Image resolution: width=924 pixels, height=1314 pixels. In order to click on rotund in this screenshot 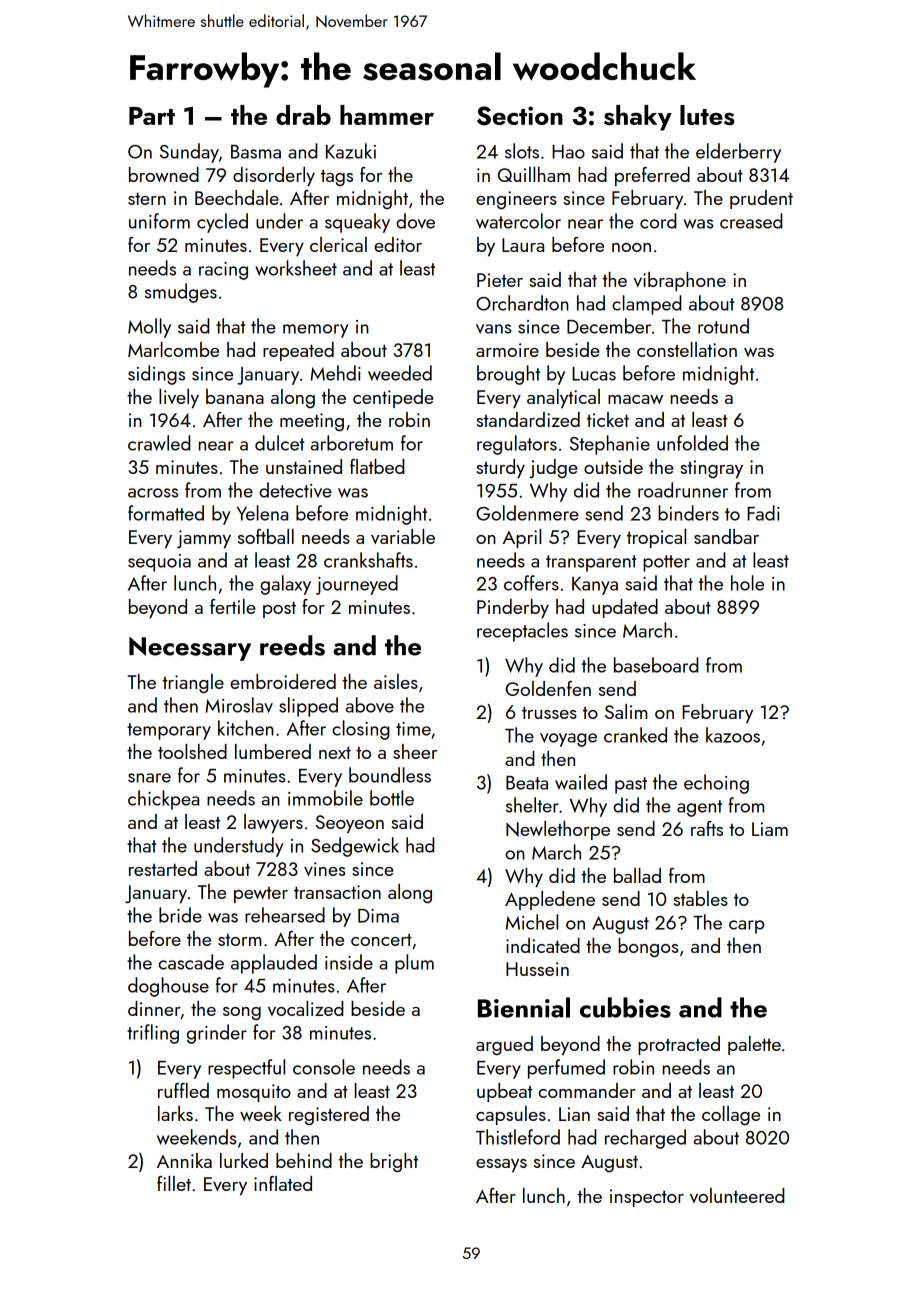, I will do `click(723, 326)`.
